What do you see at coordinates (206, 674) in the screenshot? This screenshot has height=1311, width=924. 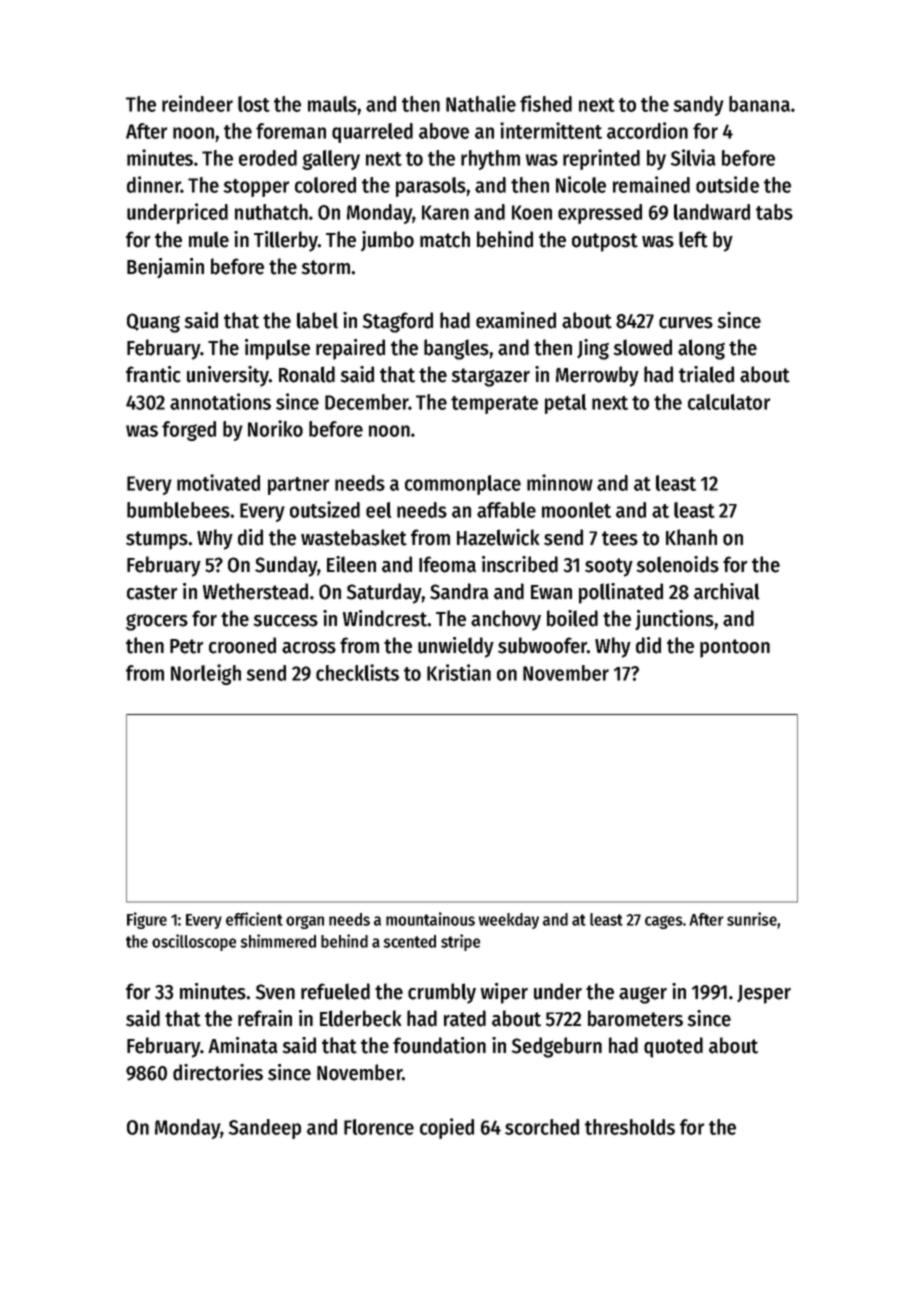 I see `Norleigh` at bounding box center [206, 674].
